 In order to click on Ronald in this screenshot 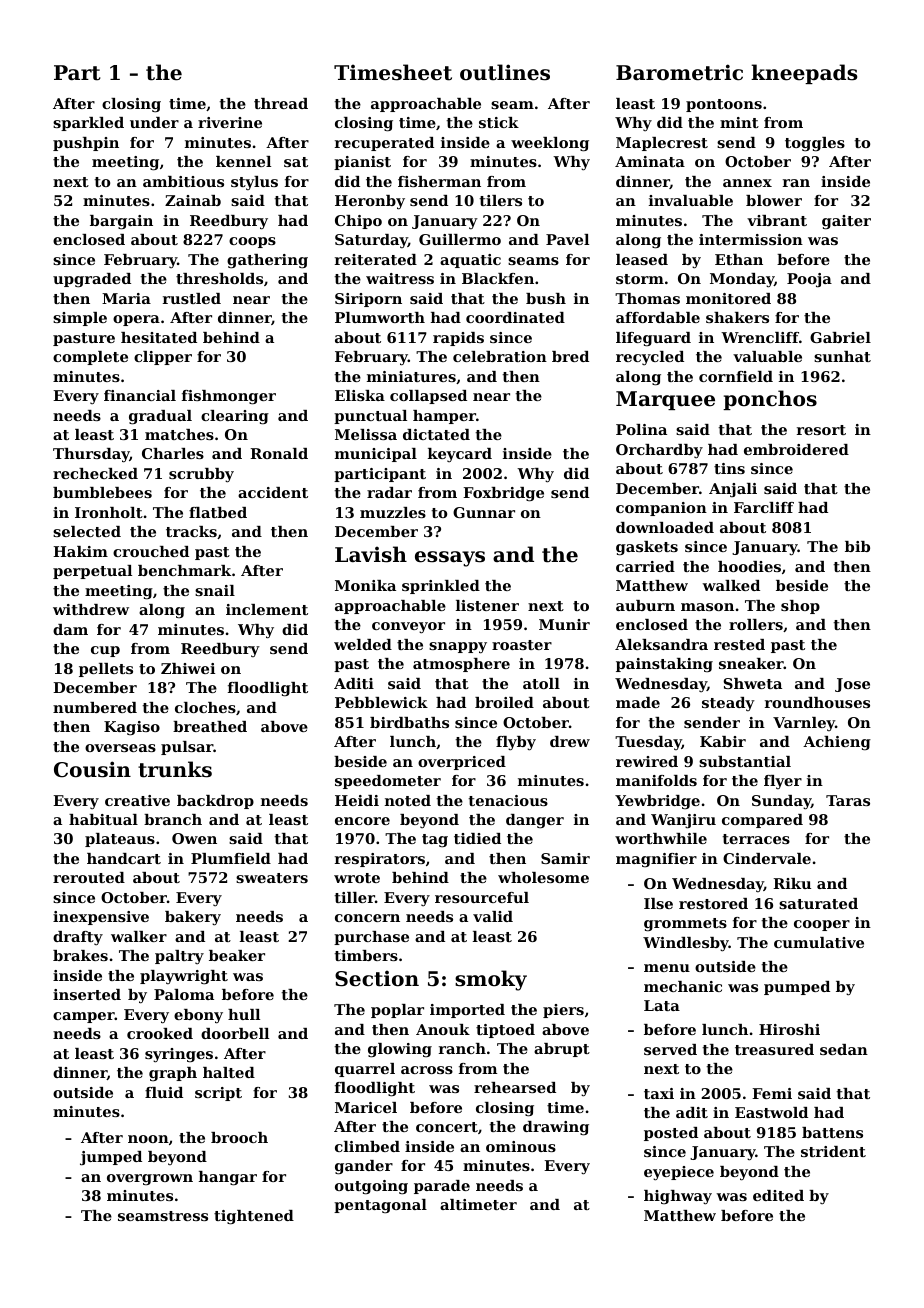, I will do `click(279, 453)`.
